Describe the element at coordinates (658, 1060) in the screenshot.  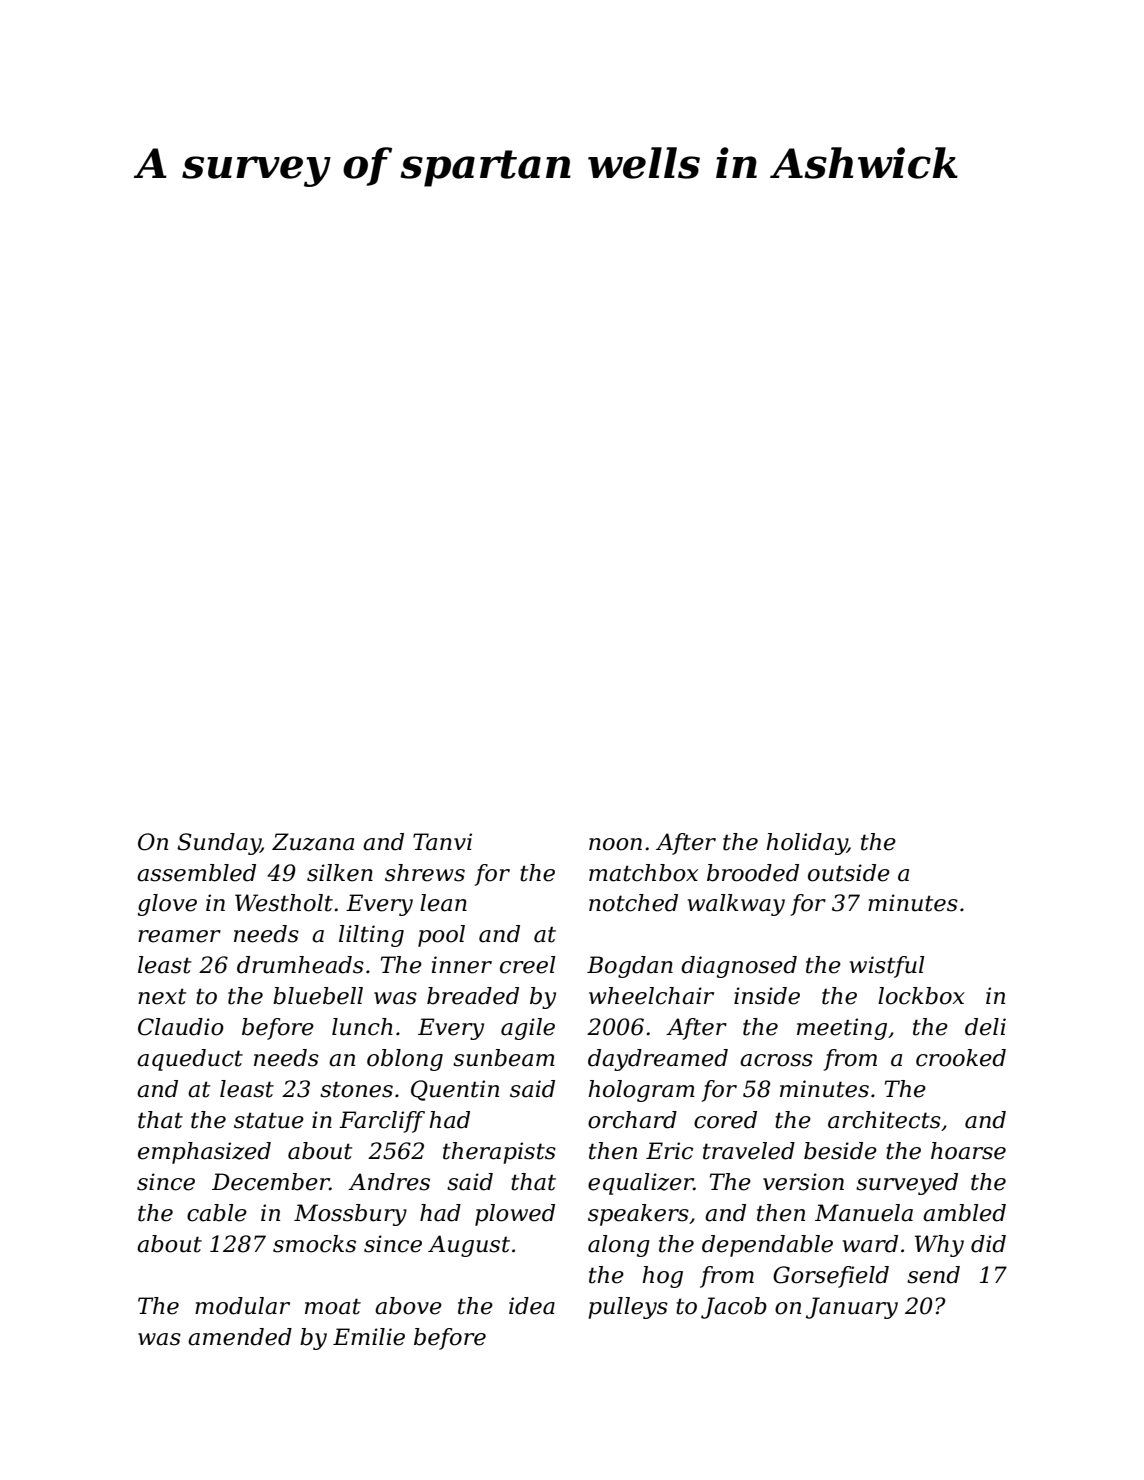
I see `daydreamed` at that location.
